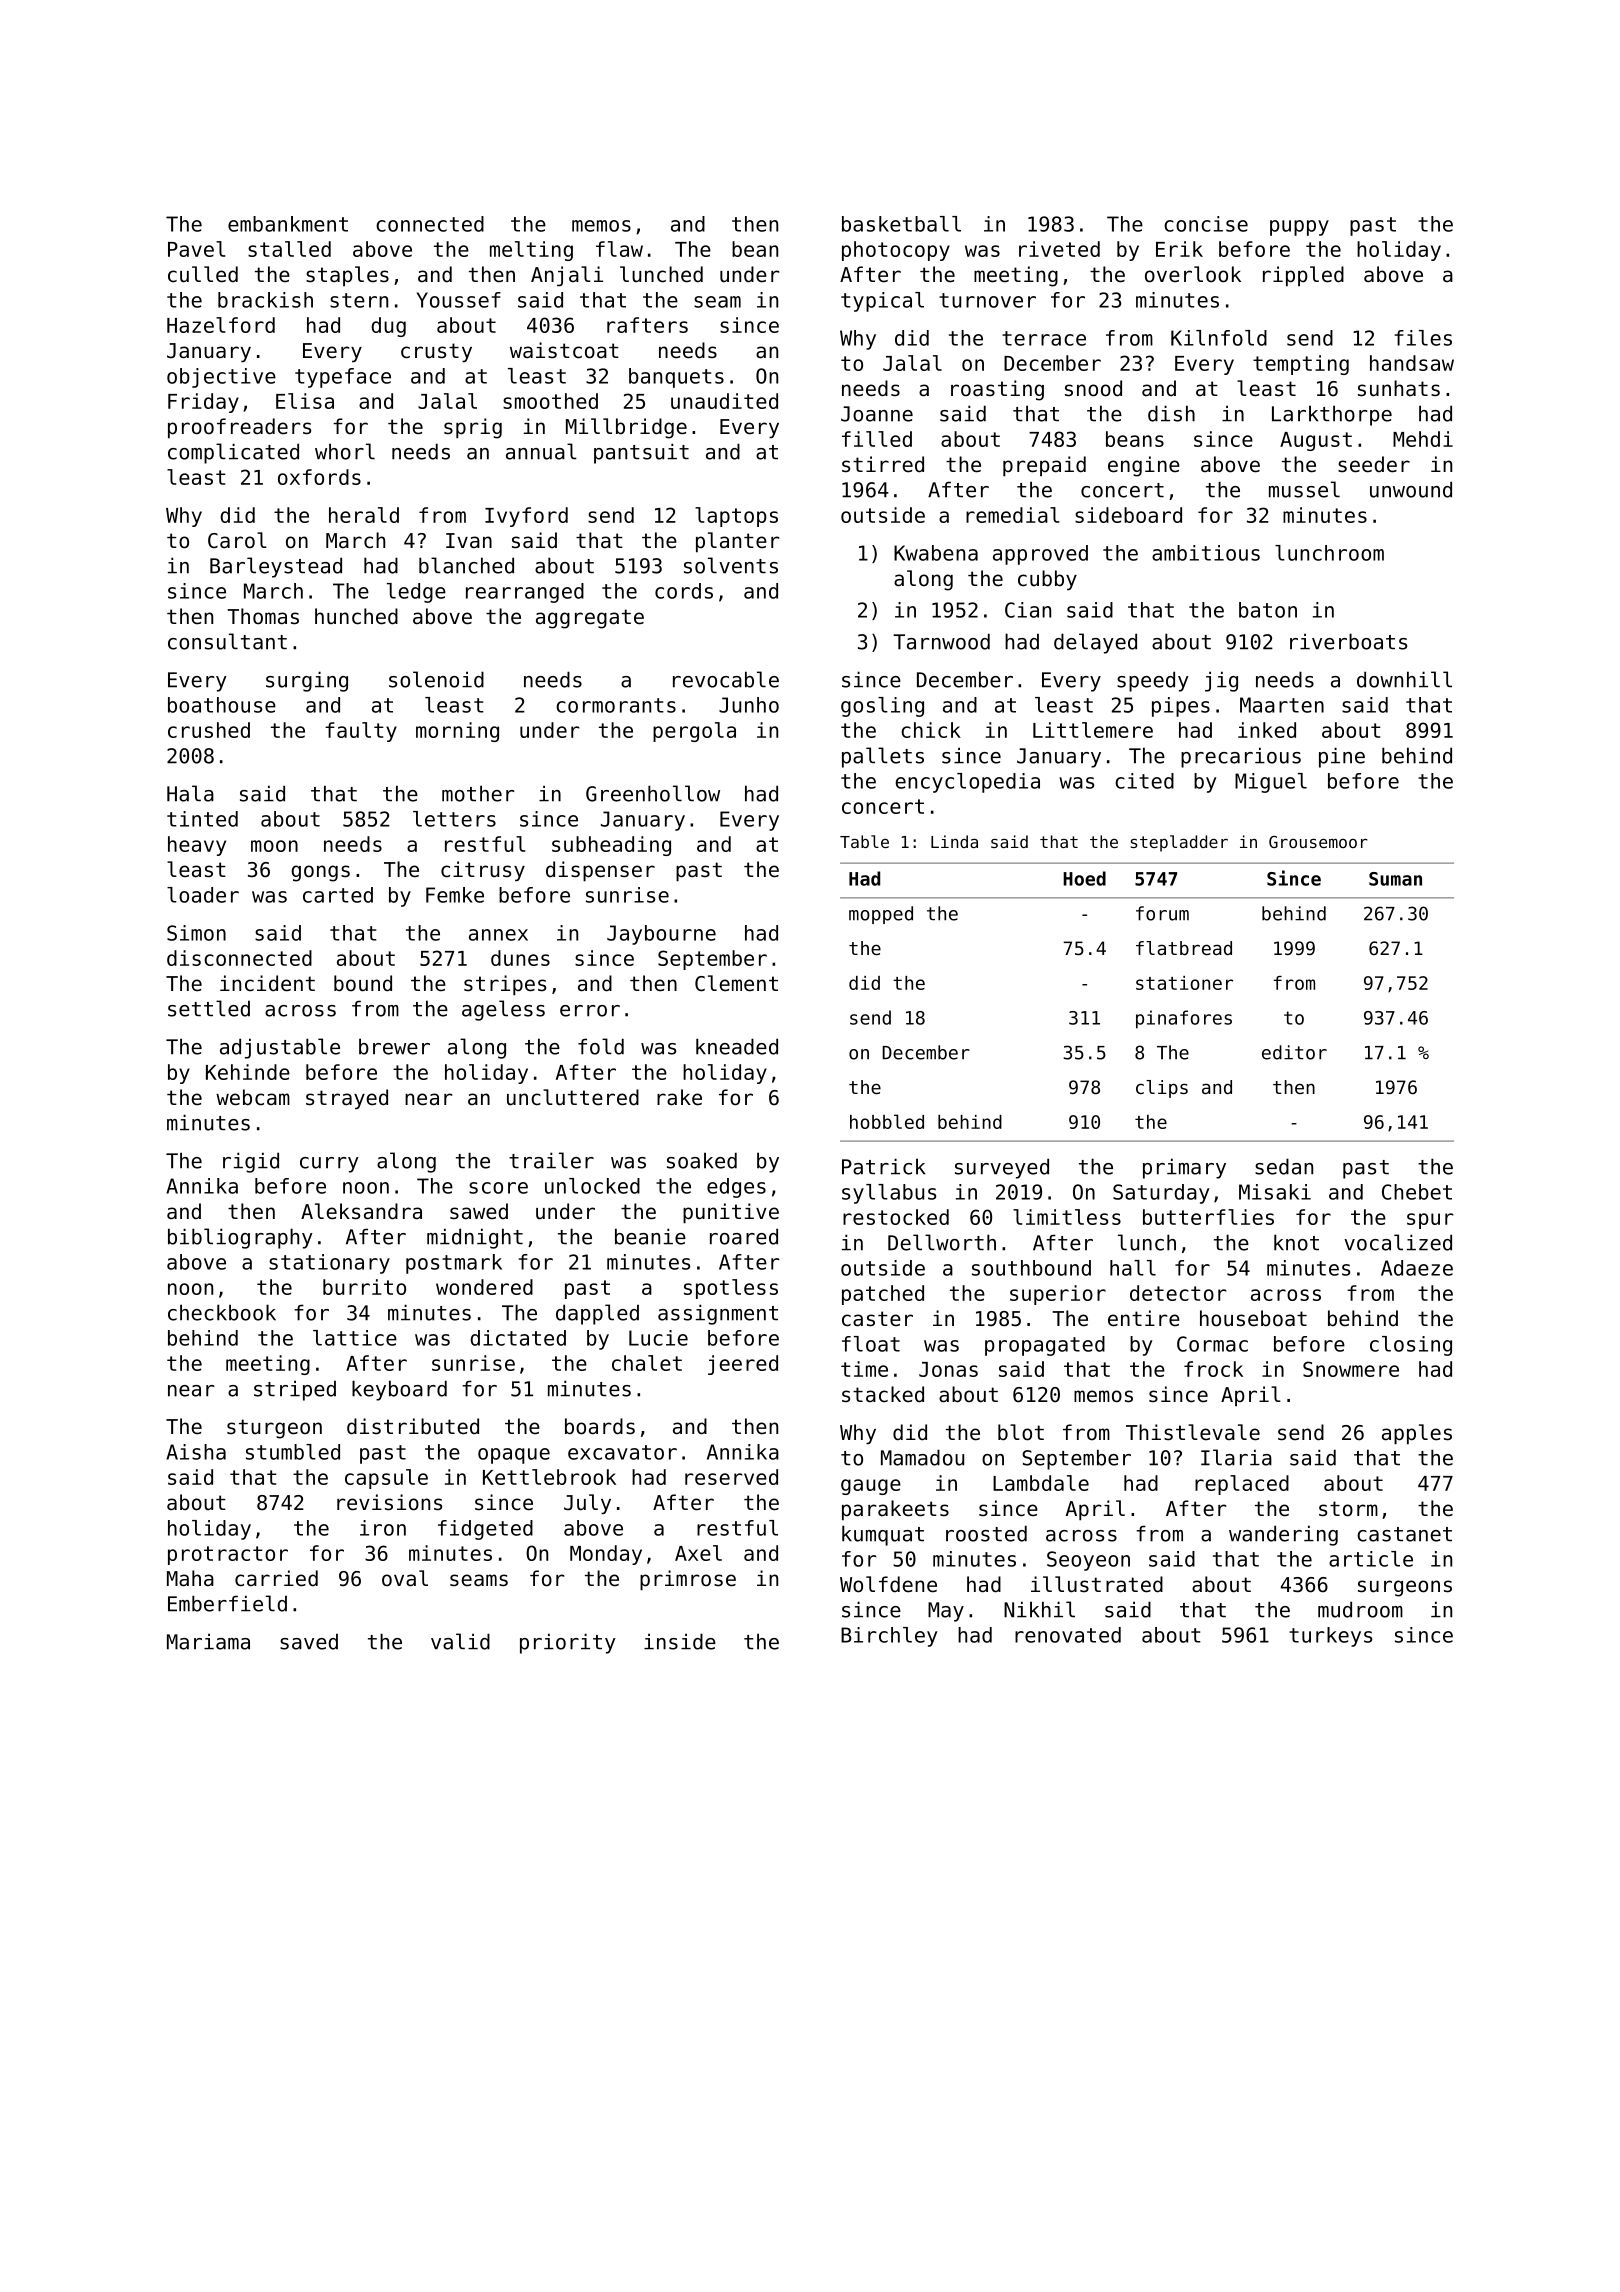 The width and height of the screenshot is (1620, 2292). I want to click on Ivan, so click(469, 540).
